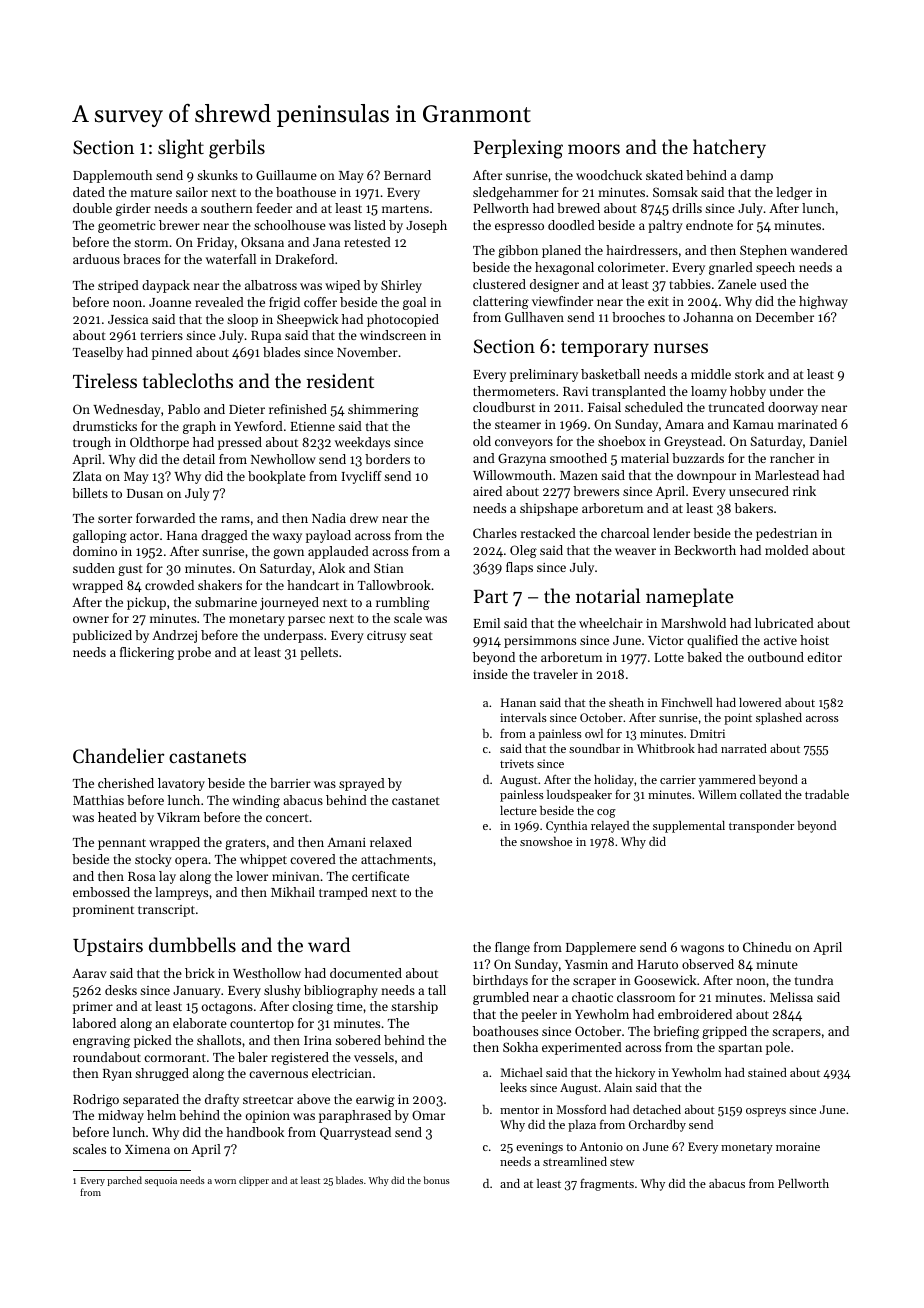 The image size is (924, 1308). I want to click on midway, so click(121, 1116).
